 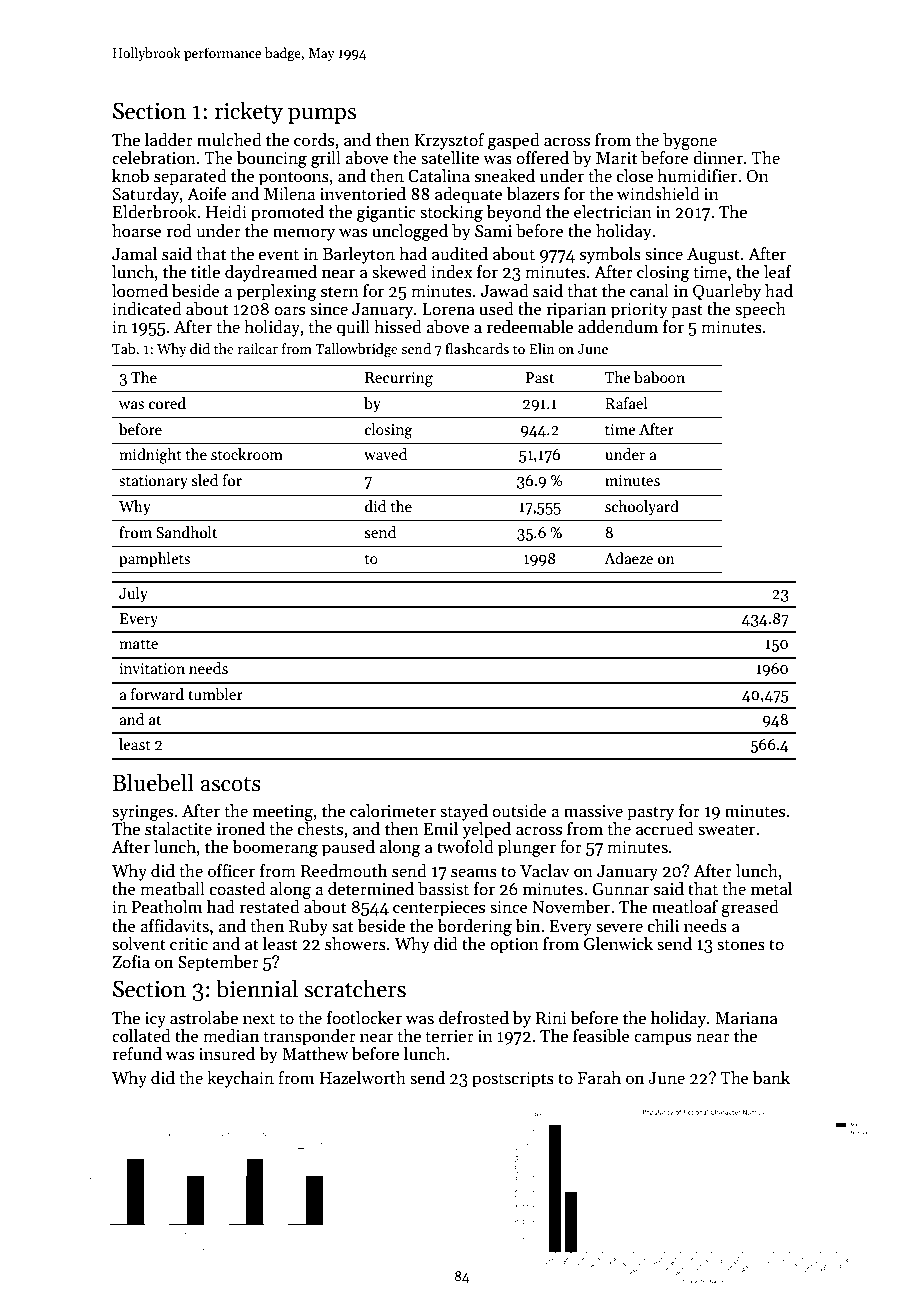 I want to click on pamphlets, so click(x=154, y=559).
